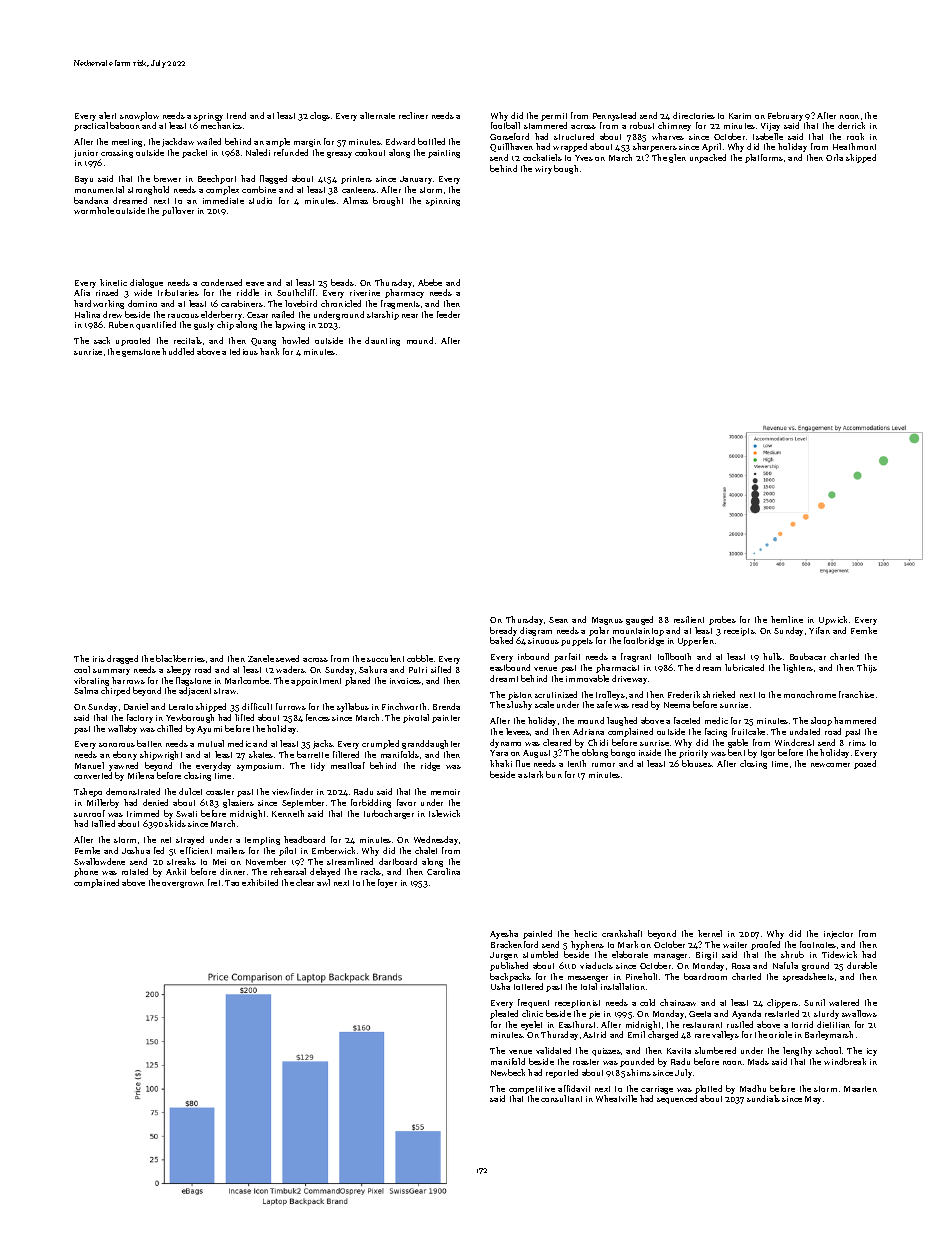 The image size is (952, 1233). Describe the element at coordinates (501, 640) in the image. I see `baked` at that location.
